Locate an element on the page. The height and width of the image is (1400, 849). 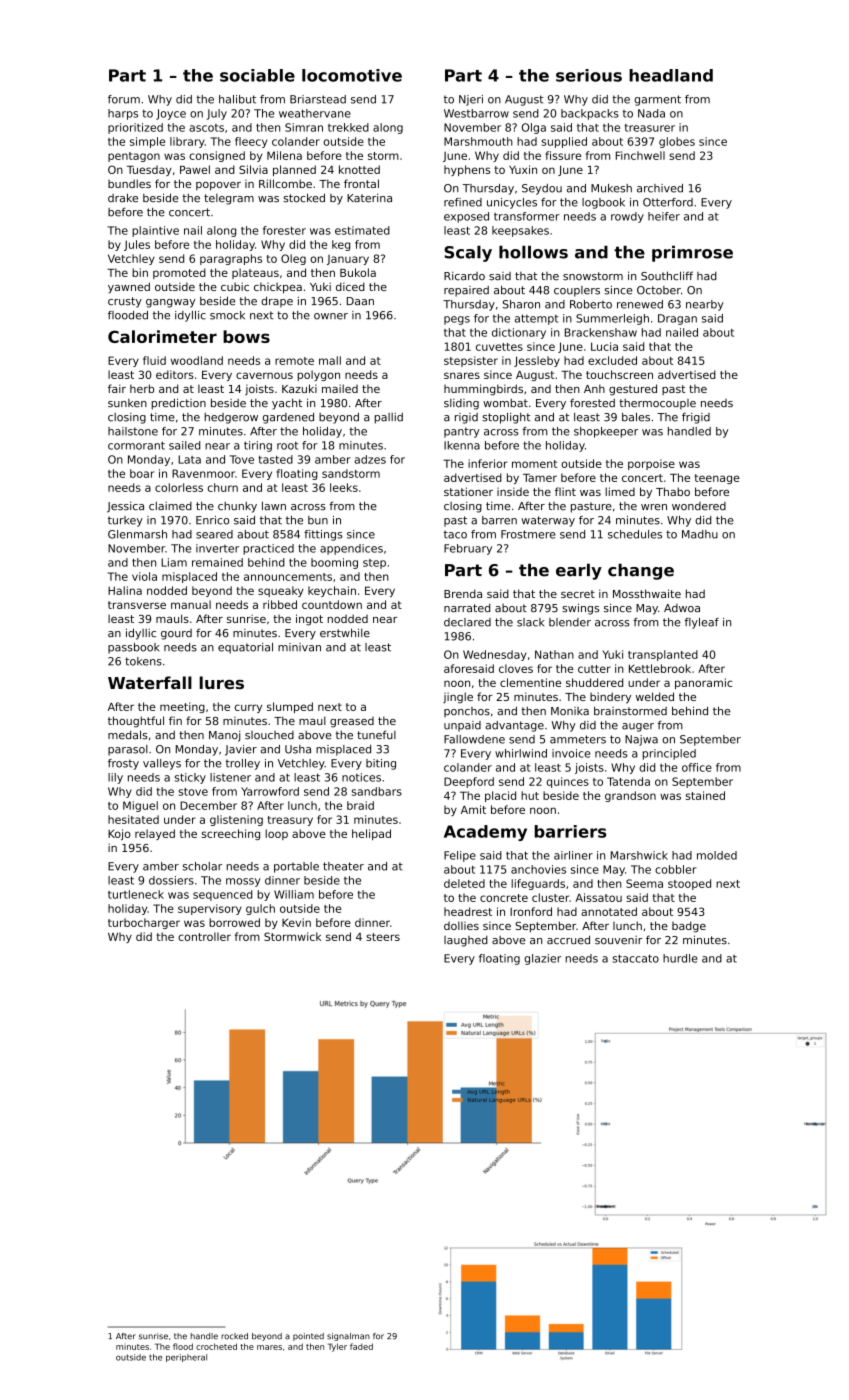
sticky is located at coordinates (190, 778).
